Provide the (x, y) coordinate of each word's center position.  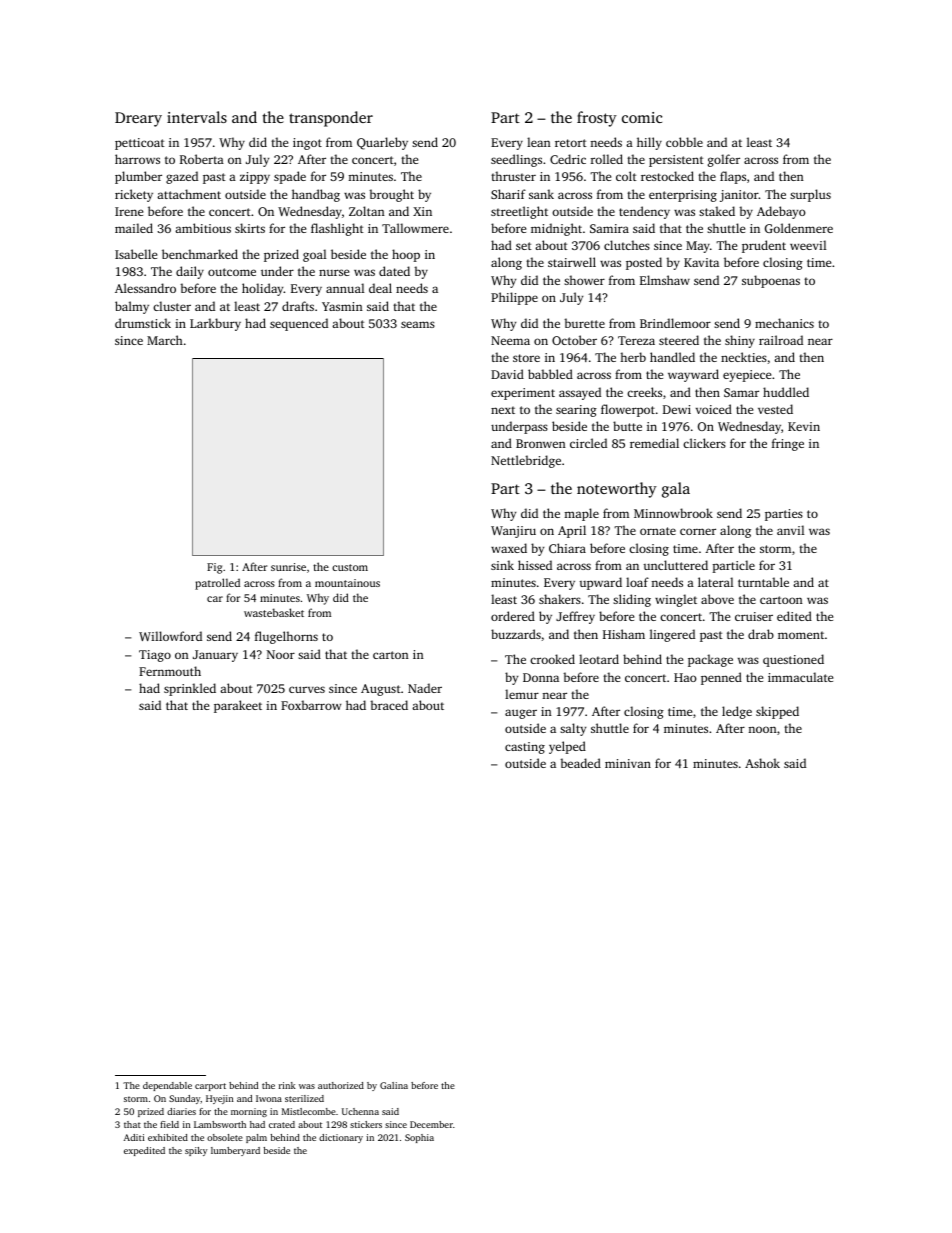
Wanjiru (513, 532)
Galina (394, 1085)
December (431, 1124)
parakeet (238, 706)
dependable (167, 1086)
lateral (715, 582)
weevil (808, 245)
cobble (684, 142)
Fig (214, 568)
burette (584, 323)
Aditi (134, 1137)
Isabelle (136, 254)
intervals (197, 117)
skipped (777, 712)
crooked (552, 659)
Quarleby (382, 143)
